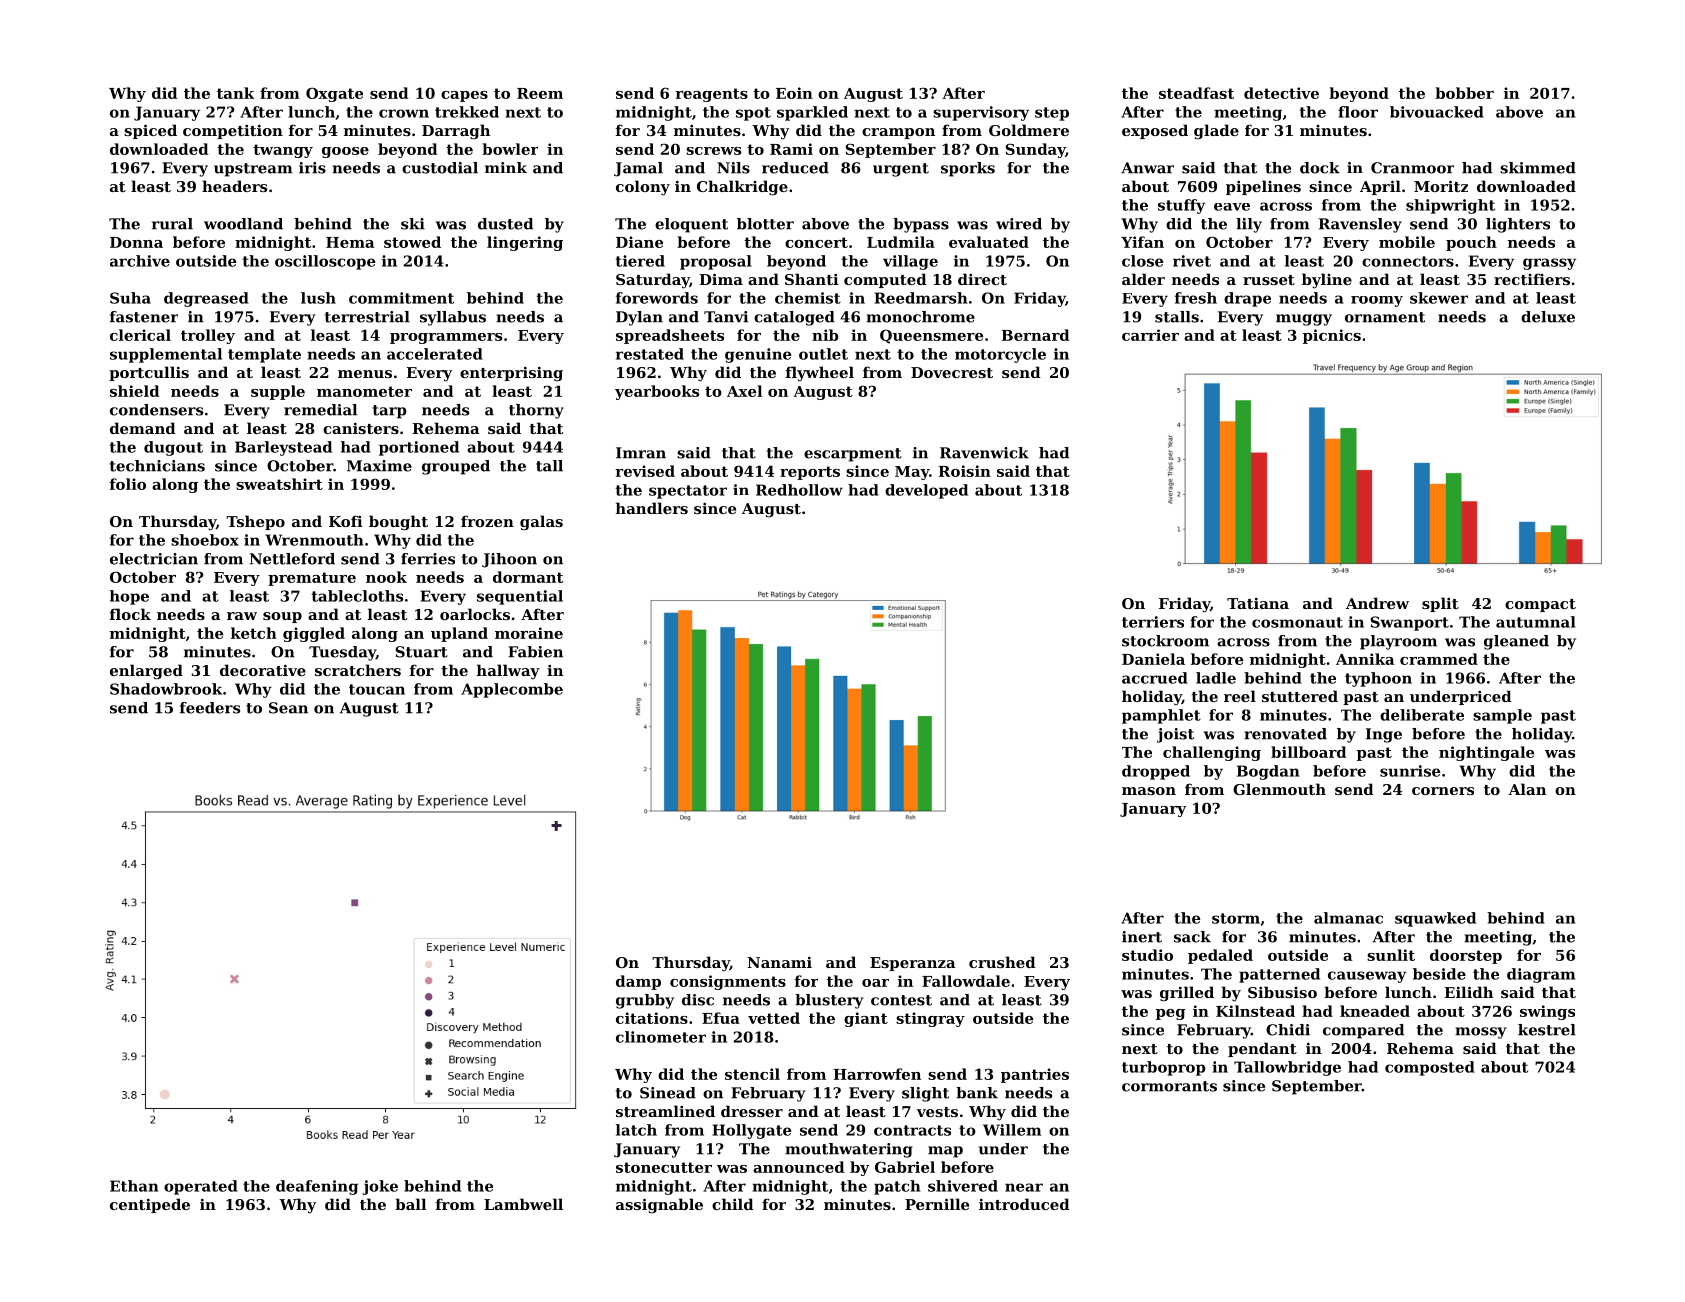 The height and width of the screenshot is (1302, 1685). Describe the element at coordinates (1196, 93) in the screenshot. I see `steadfast` at that location.
